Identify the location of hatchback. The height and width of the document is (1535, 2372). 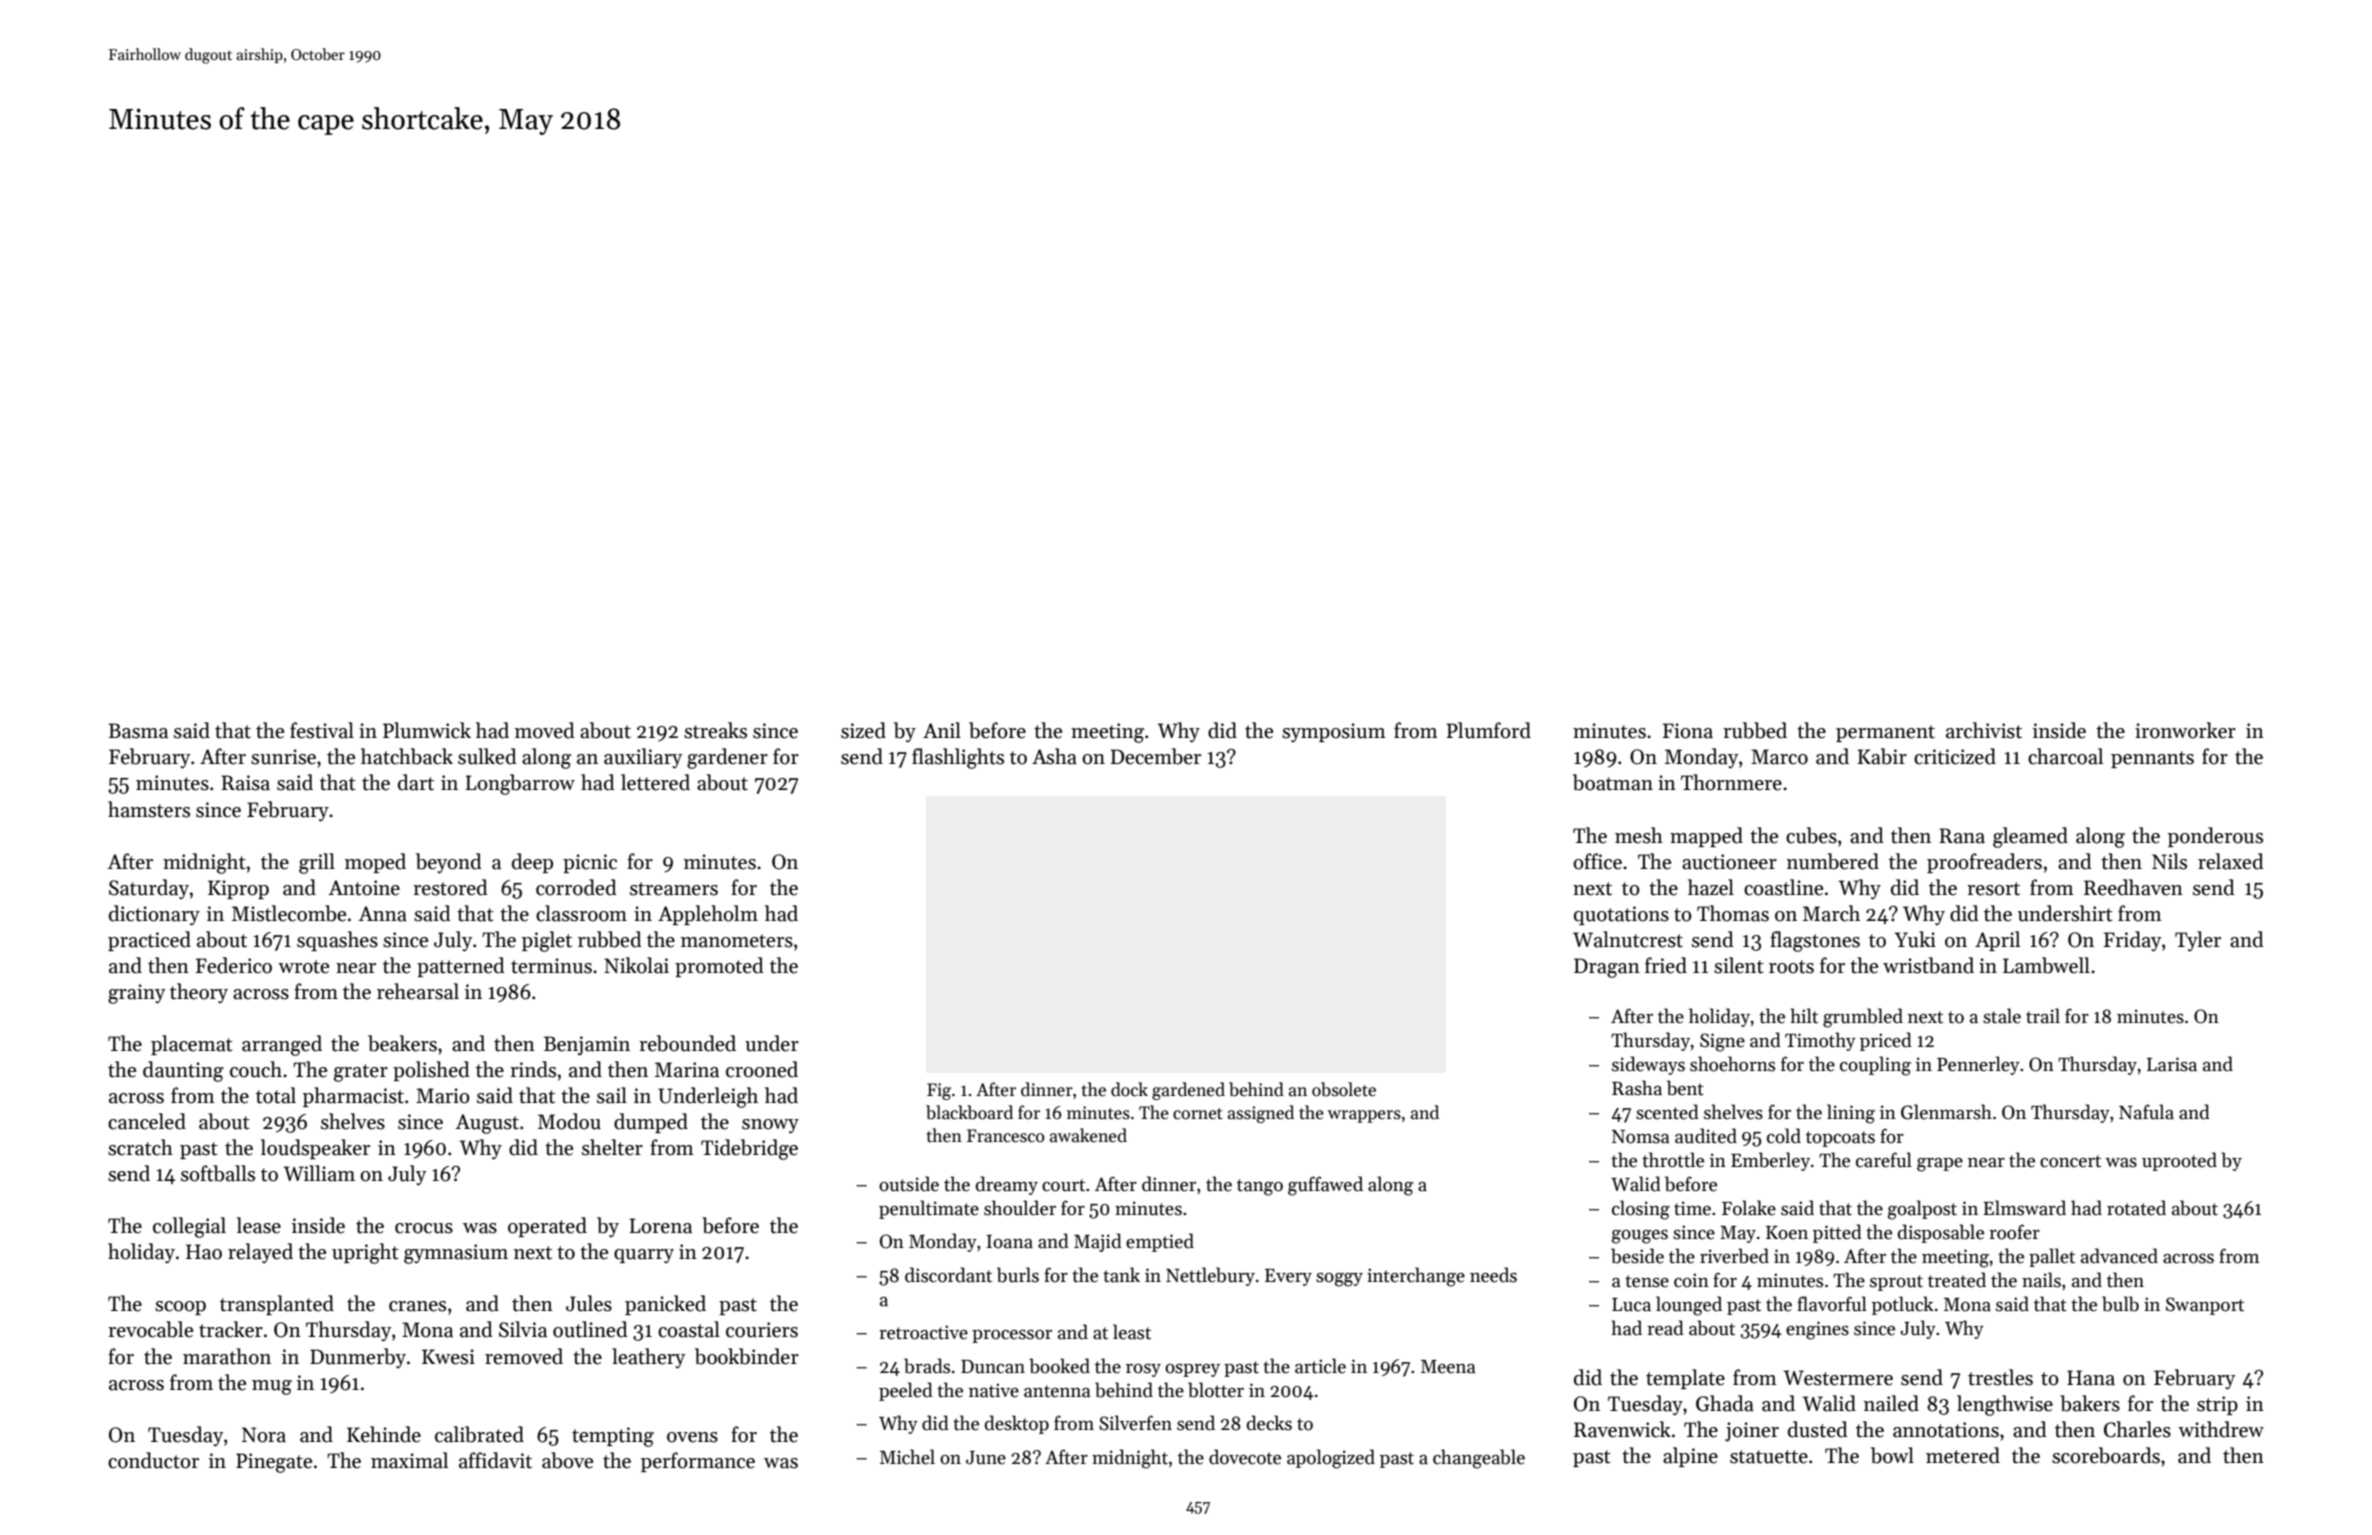
(407, 756).
